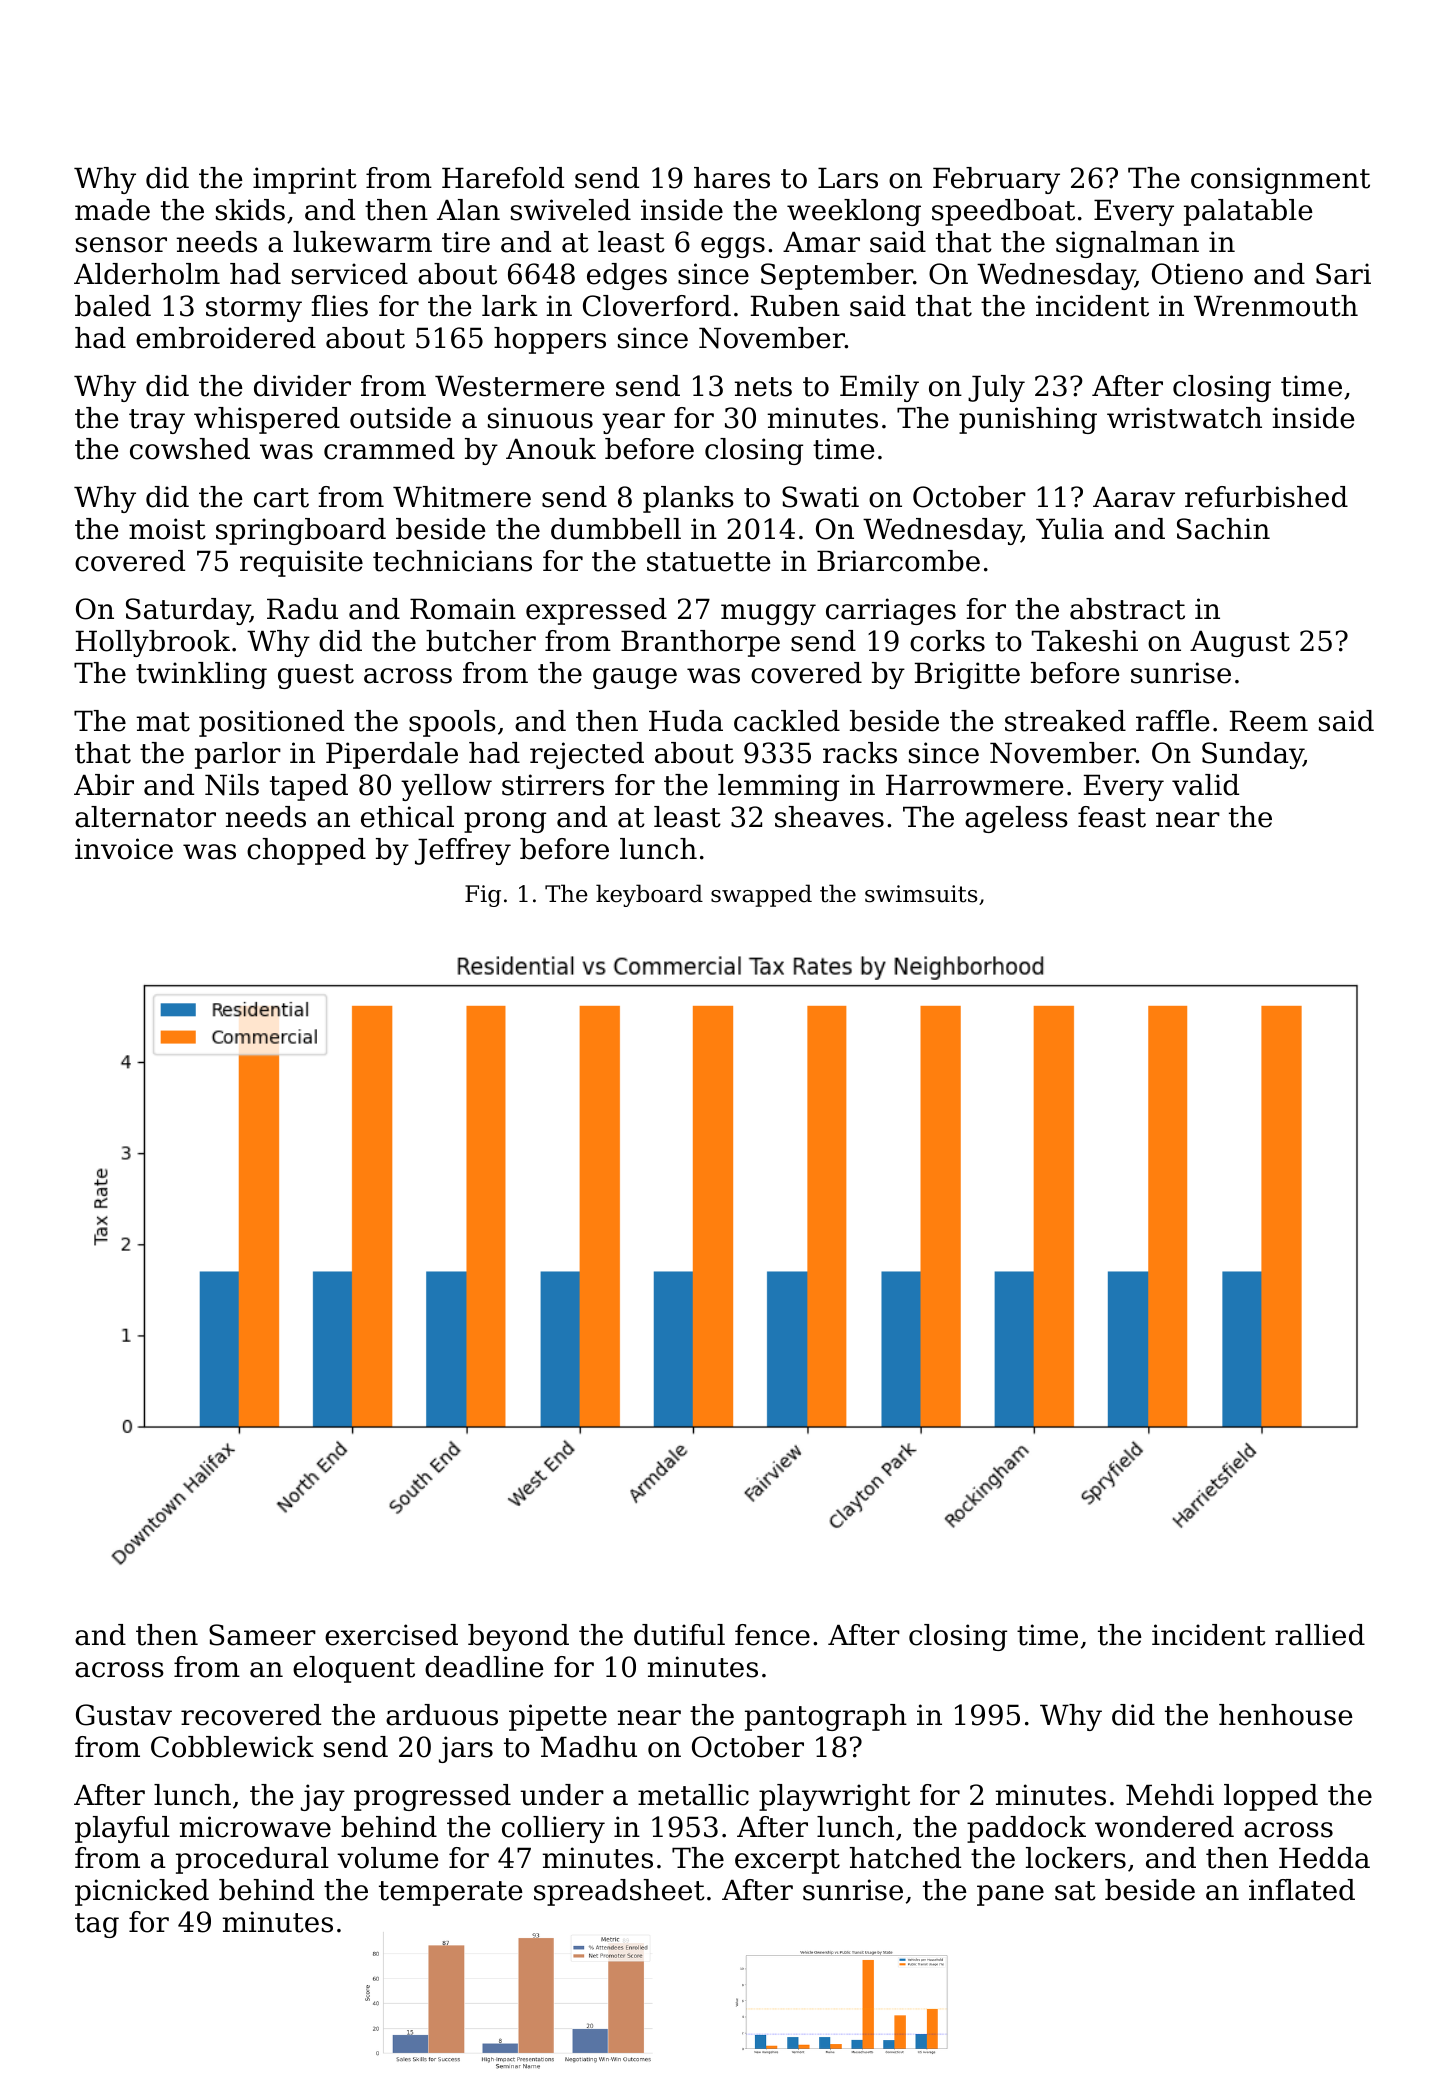  I want to click on hares, so click(732, 178).
